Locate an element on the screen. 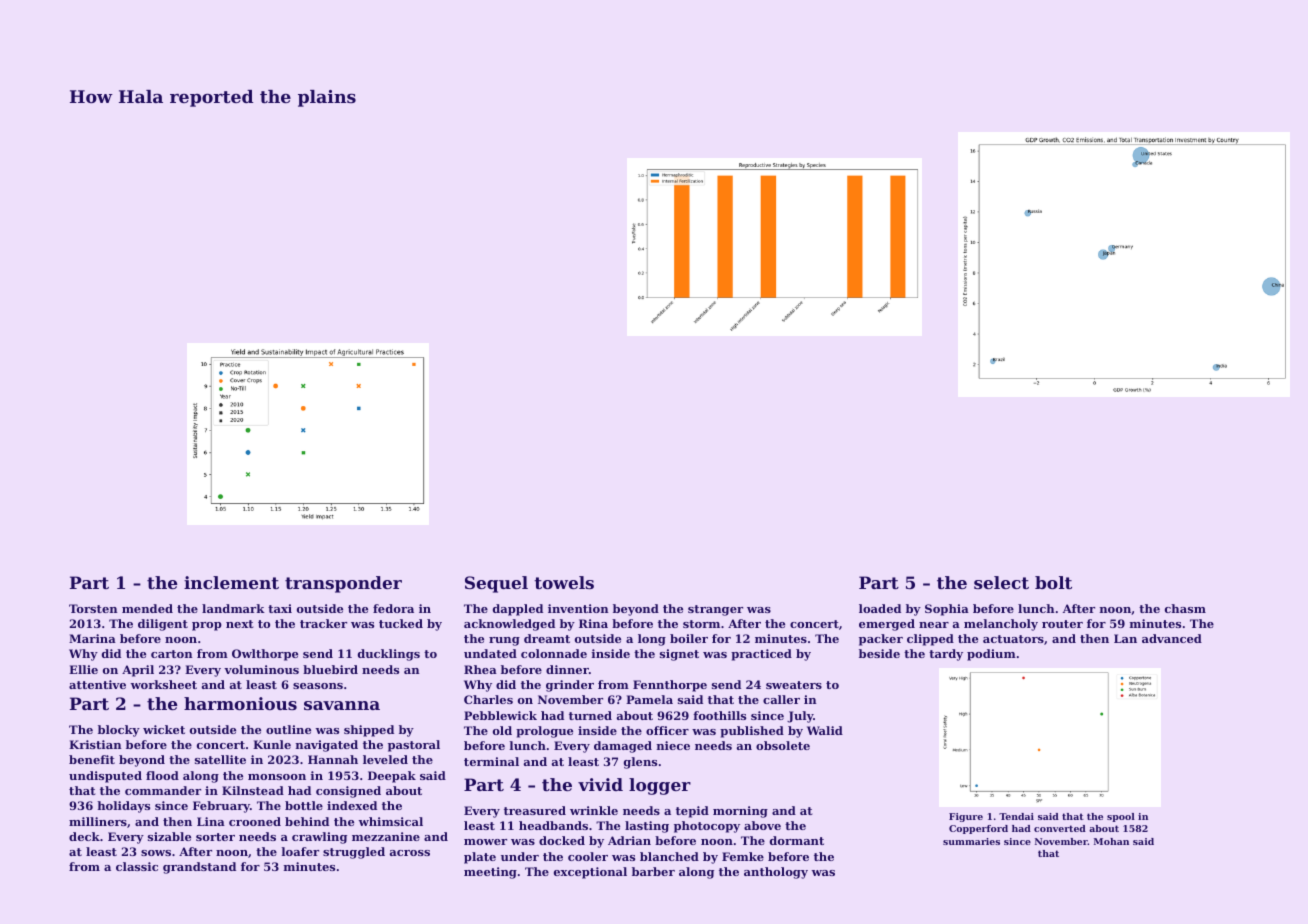 The height and width of the screenshot is (924, 1308). obsolete is located at coordinates (783, 745).
